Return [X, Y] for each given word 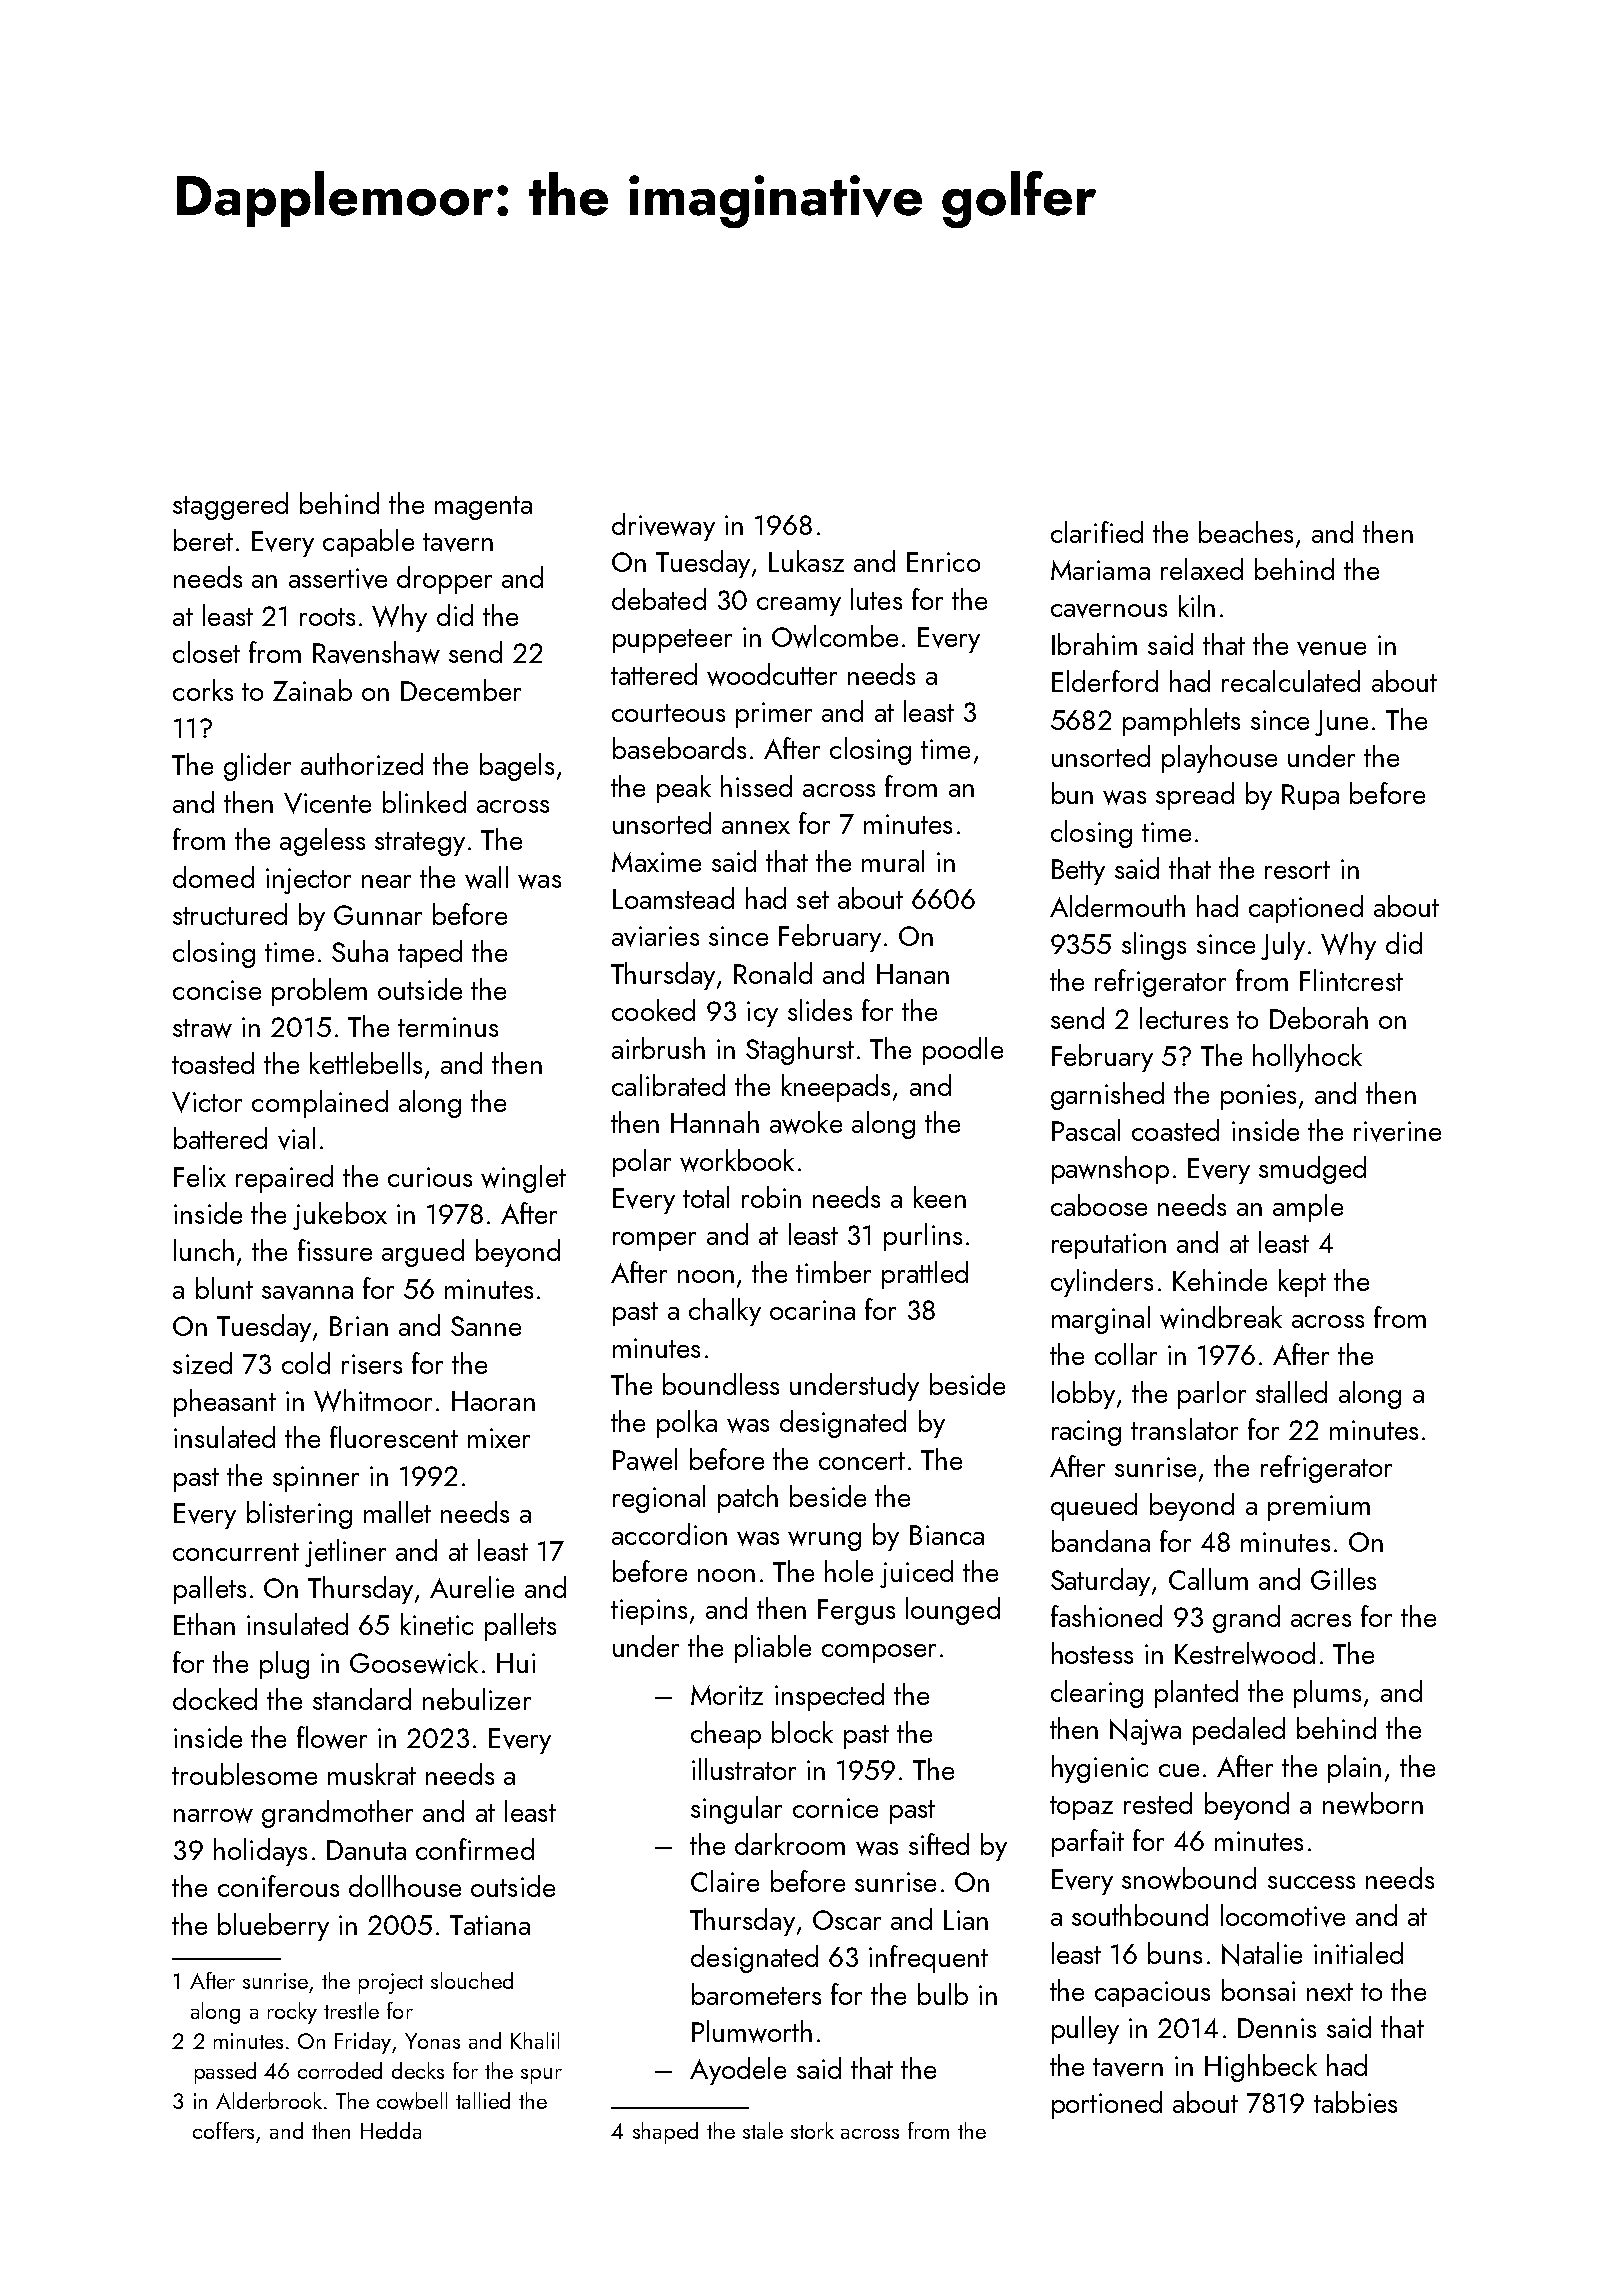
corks [203, 690]
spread [1195, 796]
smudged [1312, 1170]
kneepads [836, 1088]
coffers [223, 2130]
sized [202, 1363]
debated [659, 599]
